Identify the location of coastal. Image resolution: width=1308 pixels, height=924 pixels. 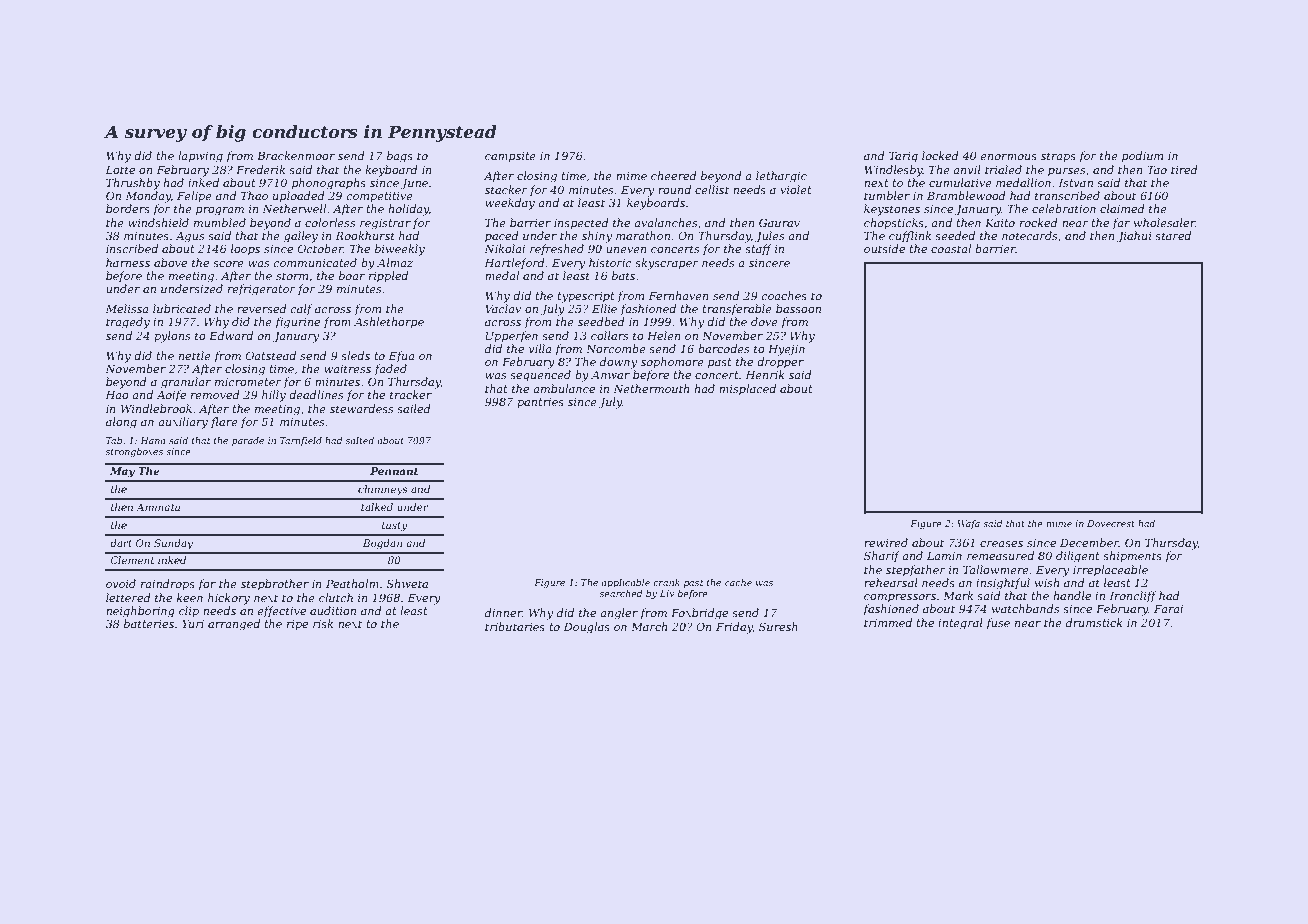
(951, 248).
